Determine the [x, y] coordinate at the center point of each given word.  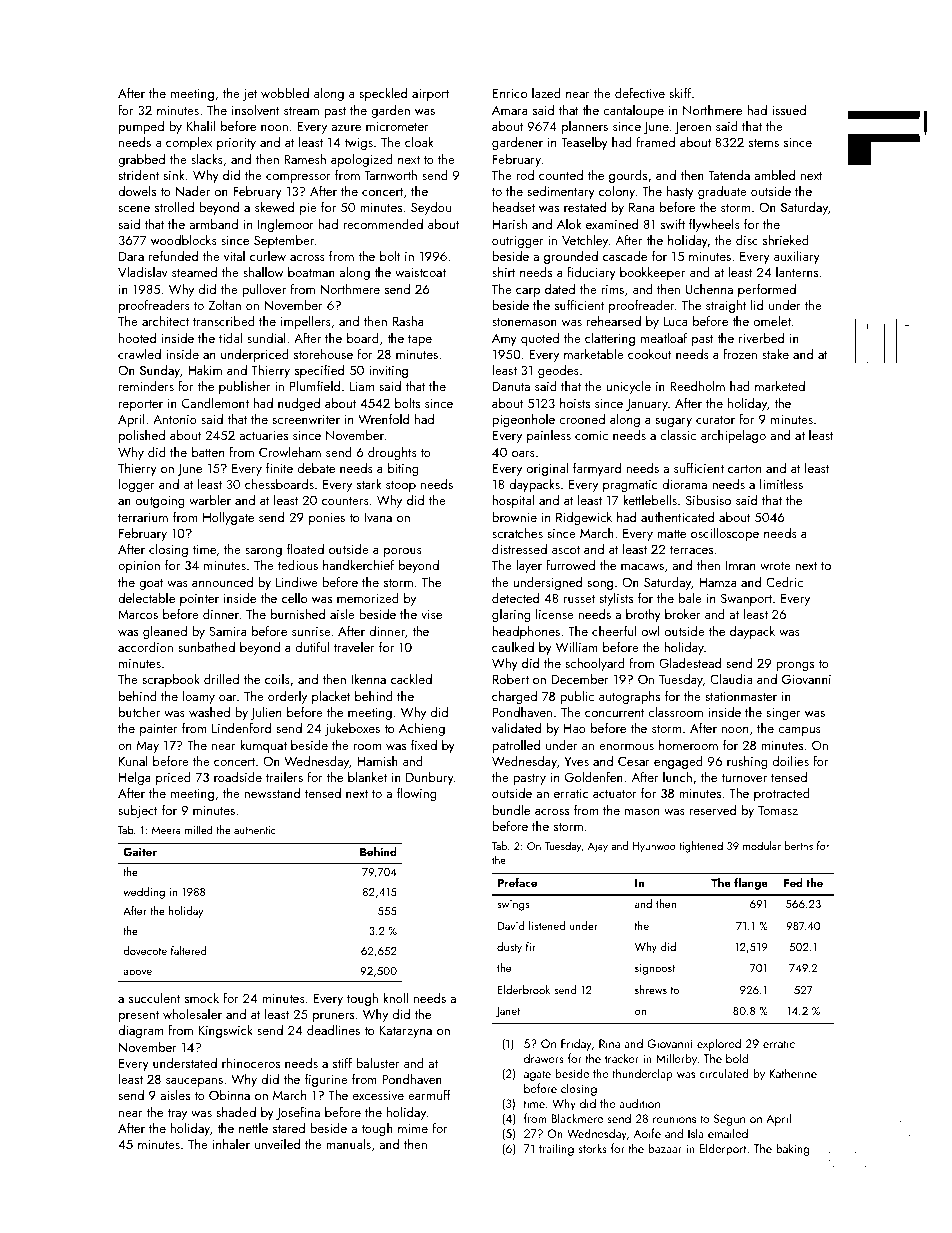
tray [177, 1114]
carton [744, 469]
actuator [615, 794]
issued [789, 109]
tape [420, 340]
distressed [519, 549]
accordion [145, 647]
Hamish [378, 761]
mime [413, 1128]
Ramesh [305, 158]
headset [513, 206]
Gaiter [140, 852]
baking [793, 1149]
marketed [780, 386]
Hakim [205, 369]
